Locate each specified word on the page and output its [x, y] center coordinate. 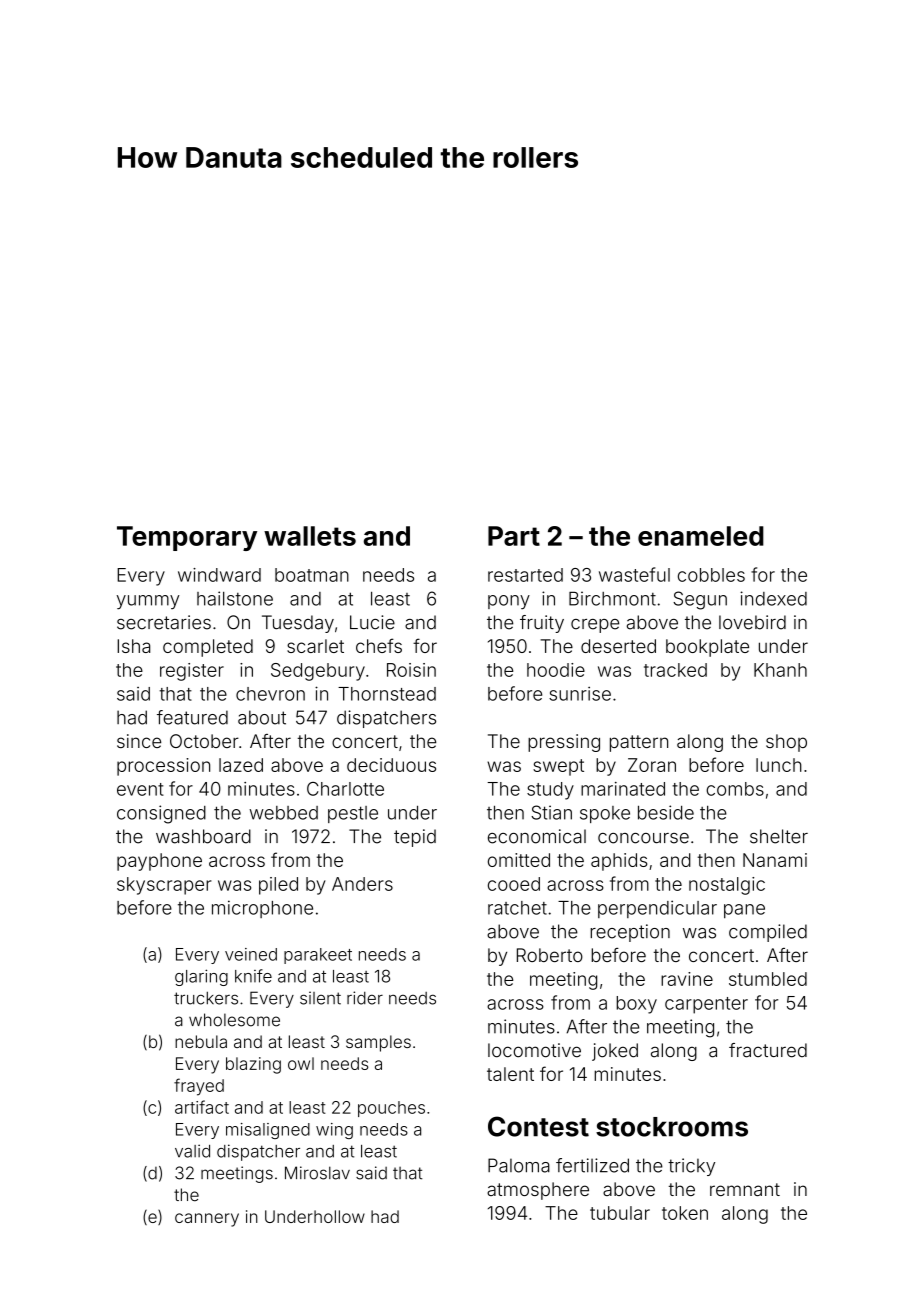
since [139, 741]
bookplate [707, 648]
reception [630, 933]
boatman [312, 575]
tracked [675, 670]
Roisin [411, 670]
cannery [207, 1220]
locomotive [534, 1050]
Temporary [187, 538]
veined [251, 954]
